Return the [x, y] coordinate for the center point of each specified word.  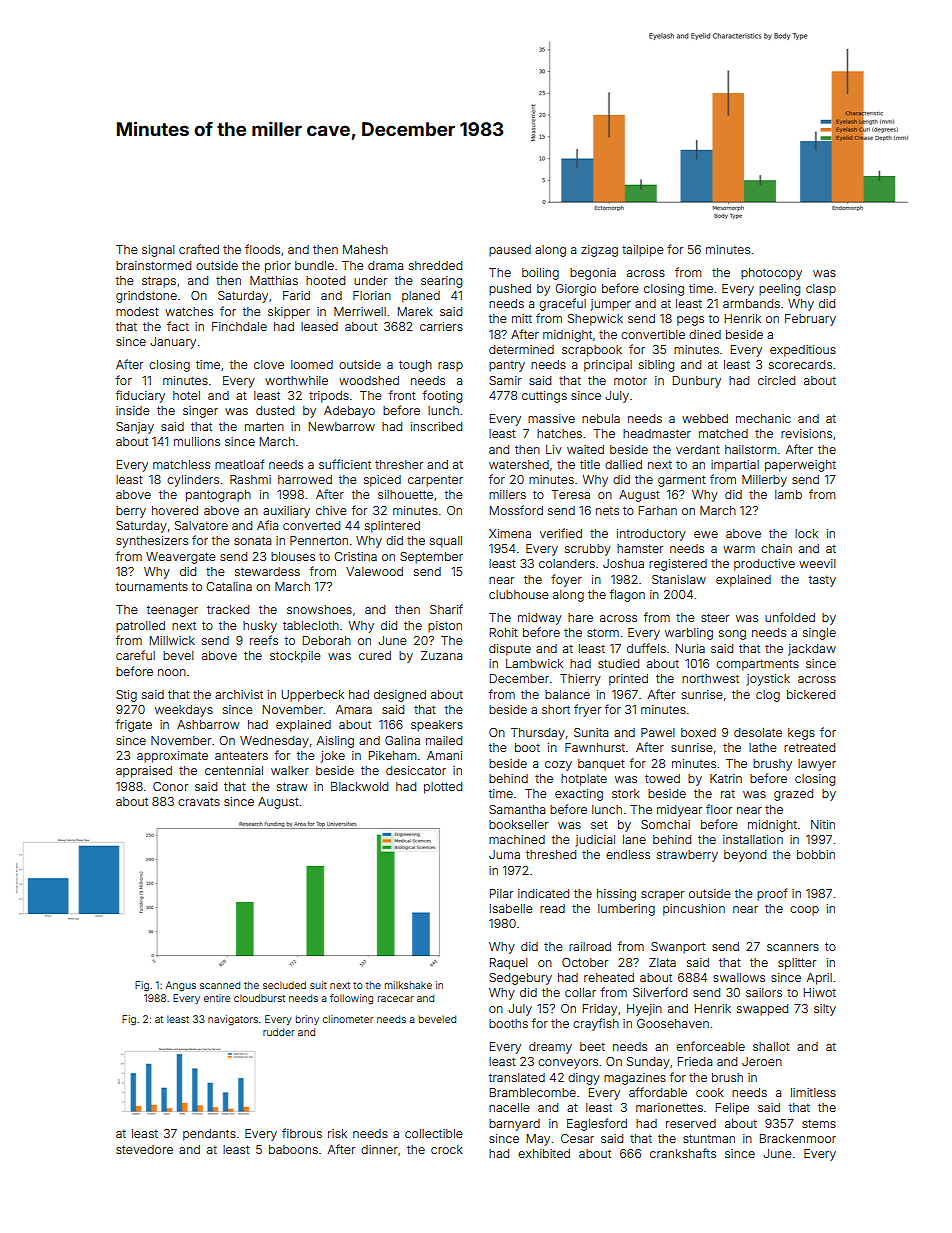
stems [819, 1123]
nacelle [509, 1107]
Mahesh [365, 249]
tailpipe [643, 251]
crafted [199, 249]
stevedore [144, 1149]
